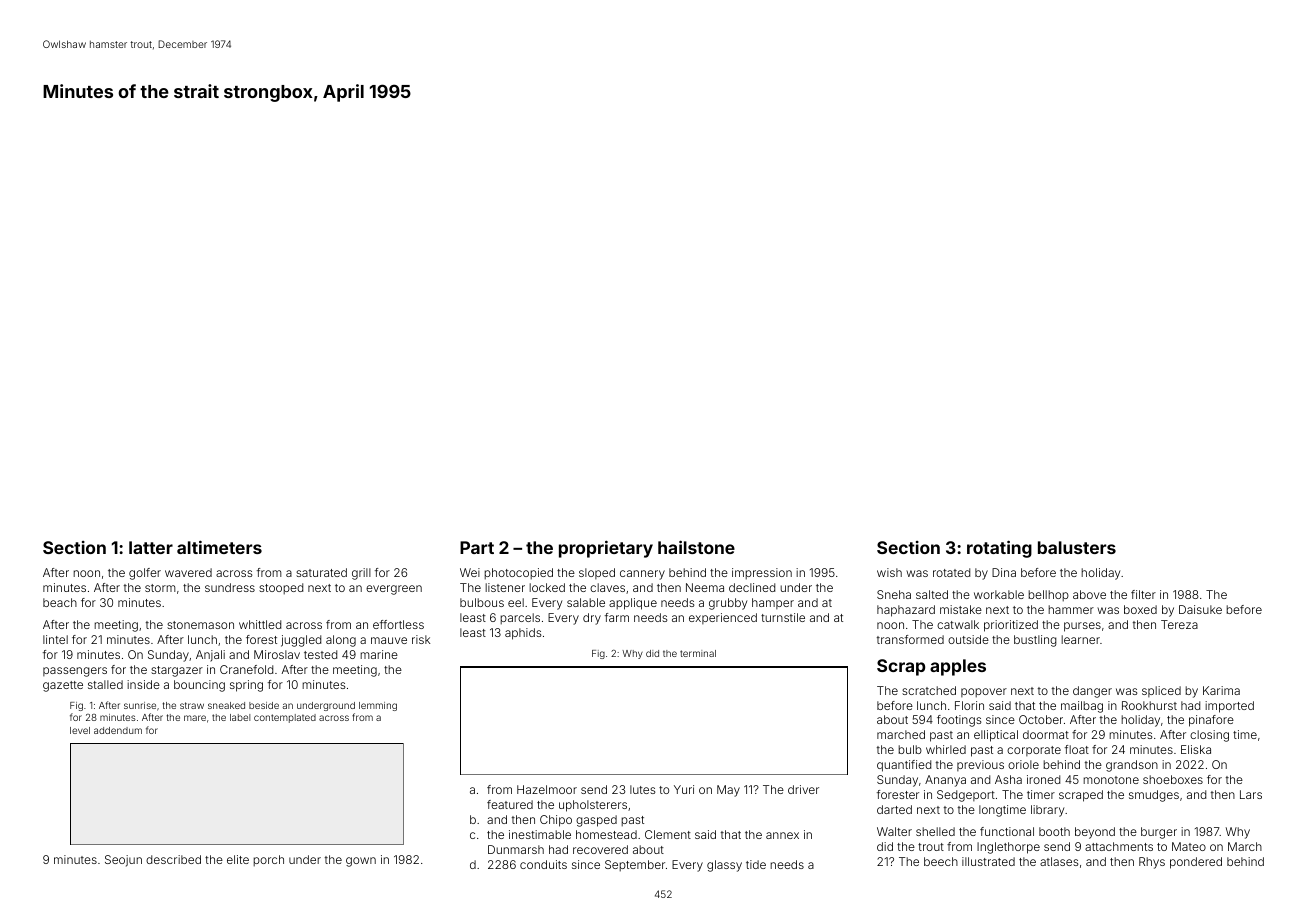  Describe the element at coordinates (968, 639) in the document. I see `outside` at that location.
